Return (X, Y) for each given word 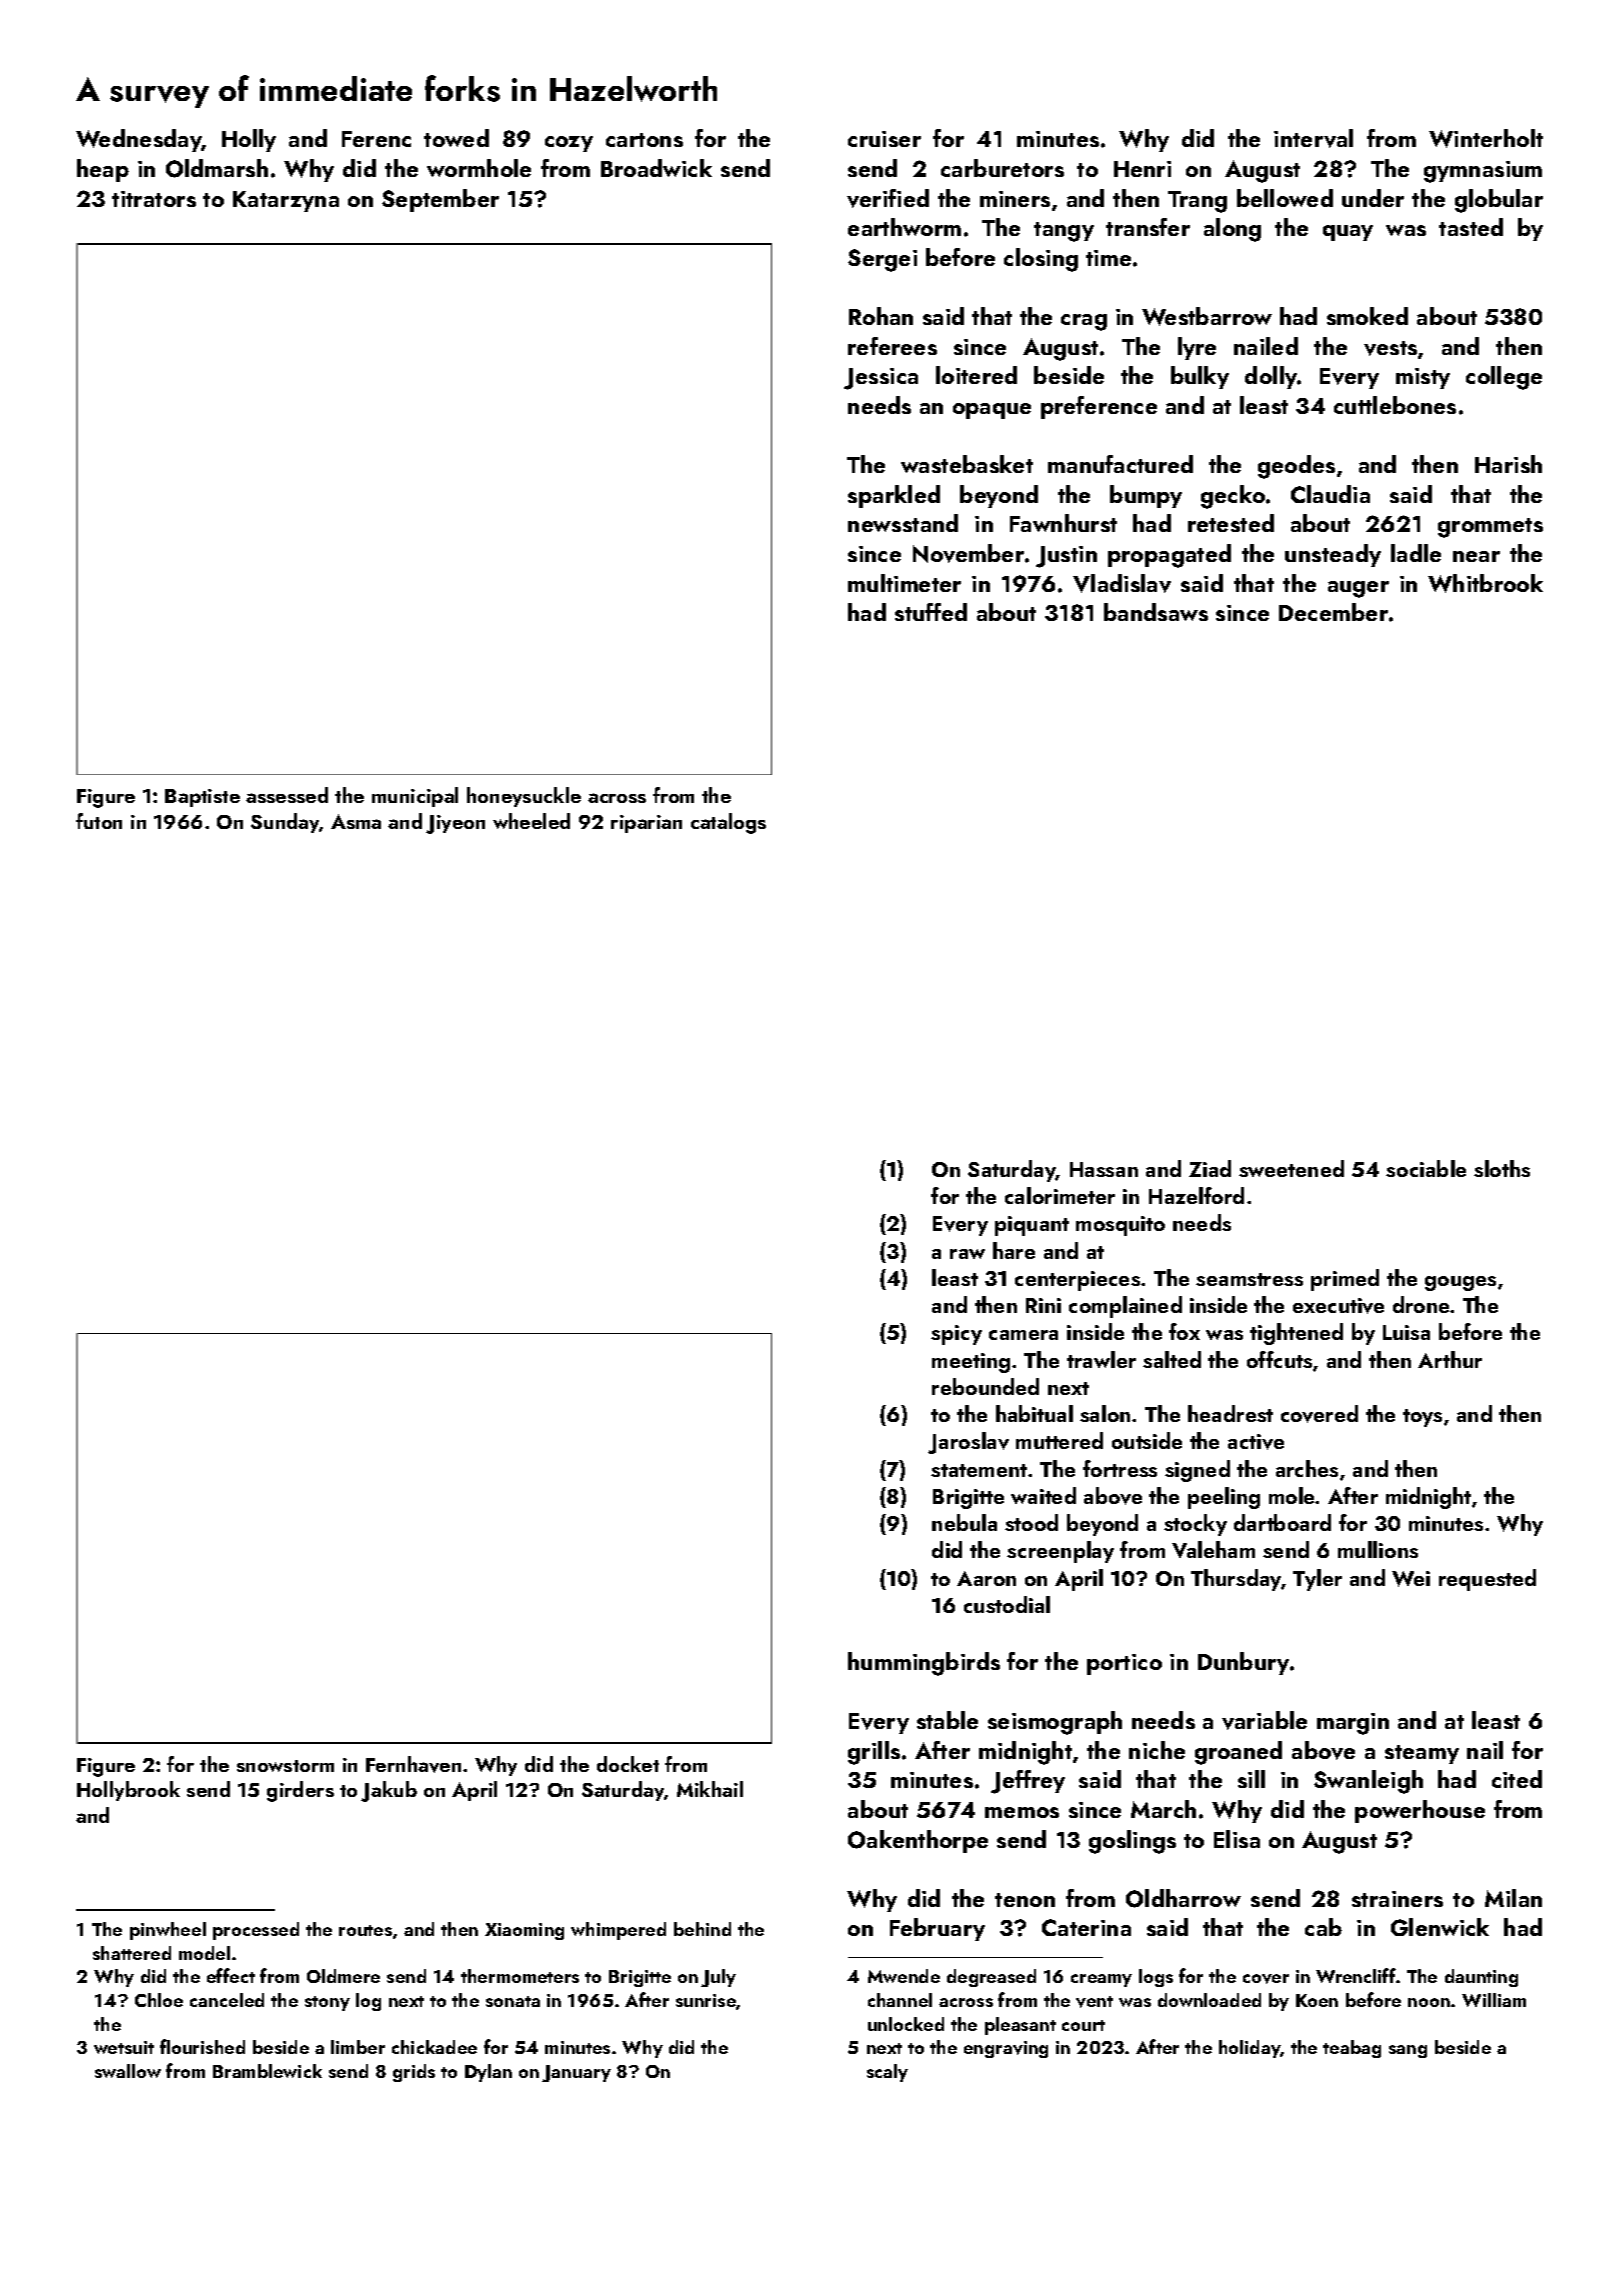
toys (1422, 1418)
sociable (1426, 1168)
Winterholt (1486, 138)
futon (99, 821)
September (440, 200)
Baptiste (202, 798)
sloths (1502, 1168)
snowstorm (285, 1766)
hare (1014, 1250)
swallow (128, 2071)
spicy (956, 1335)
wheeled (531, 821)
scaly (887, 2073)
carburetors (1002, 168)
